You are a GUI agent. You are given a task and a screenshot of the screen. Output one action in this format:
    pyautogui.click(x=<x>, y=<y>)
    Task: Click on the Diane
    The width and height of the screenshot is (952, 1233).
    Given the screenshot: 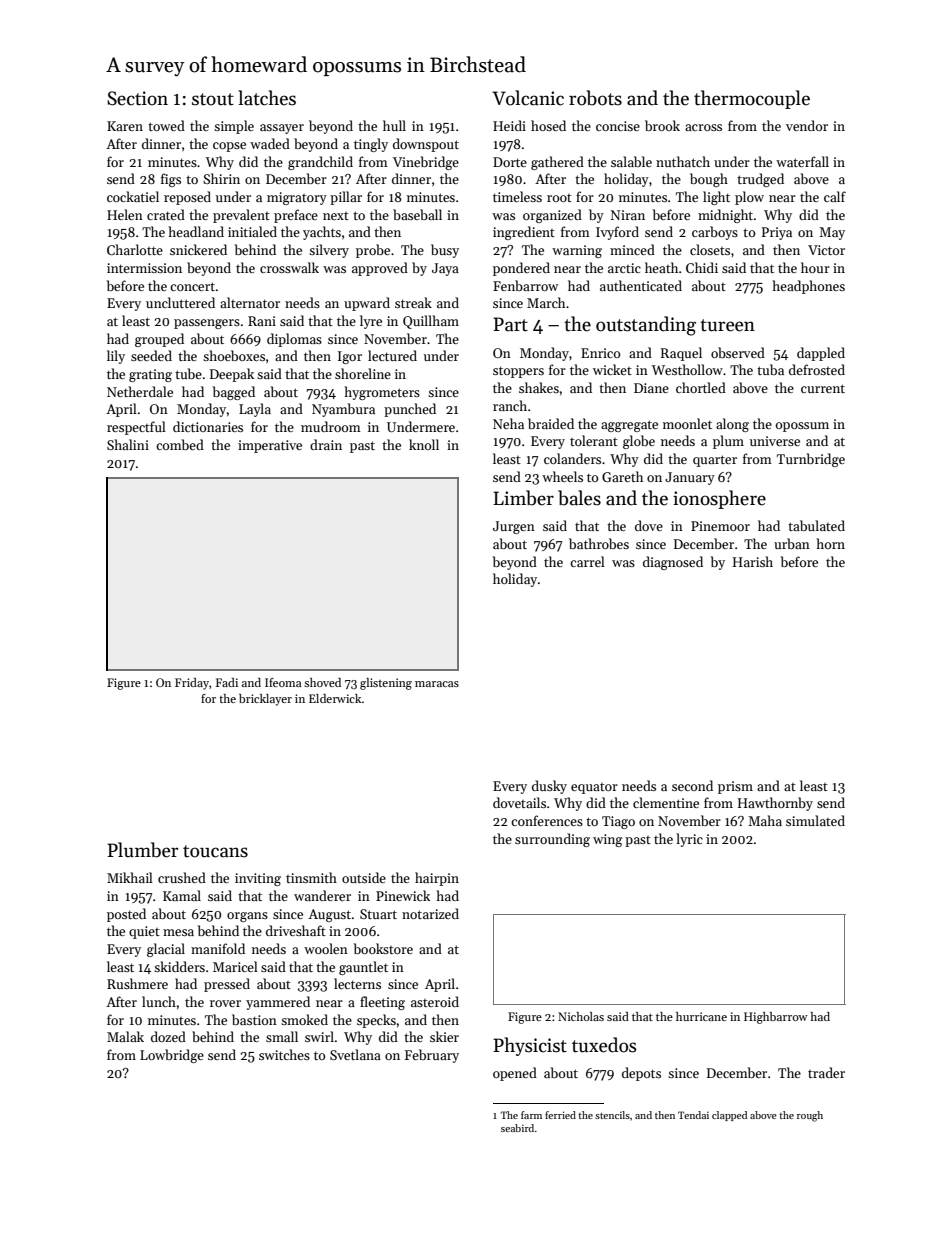 What is the action you would take?
    pyautogui.click(x=651, y=388)
